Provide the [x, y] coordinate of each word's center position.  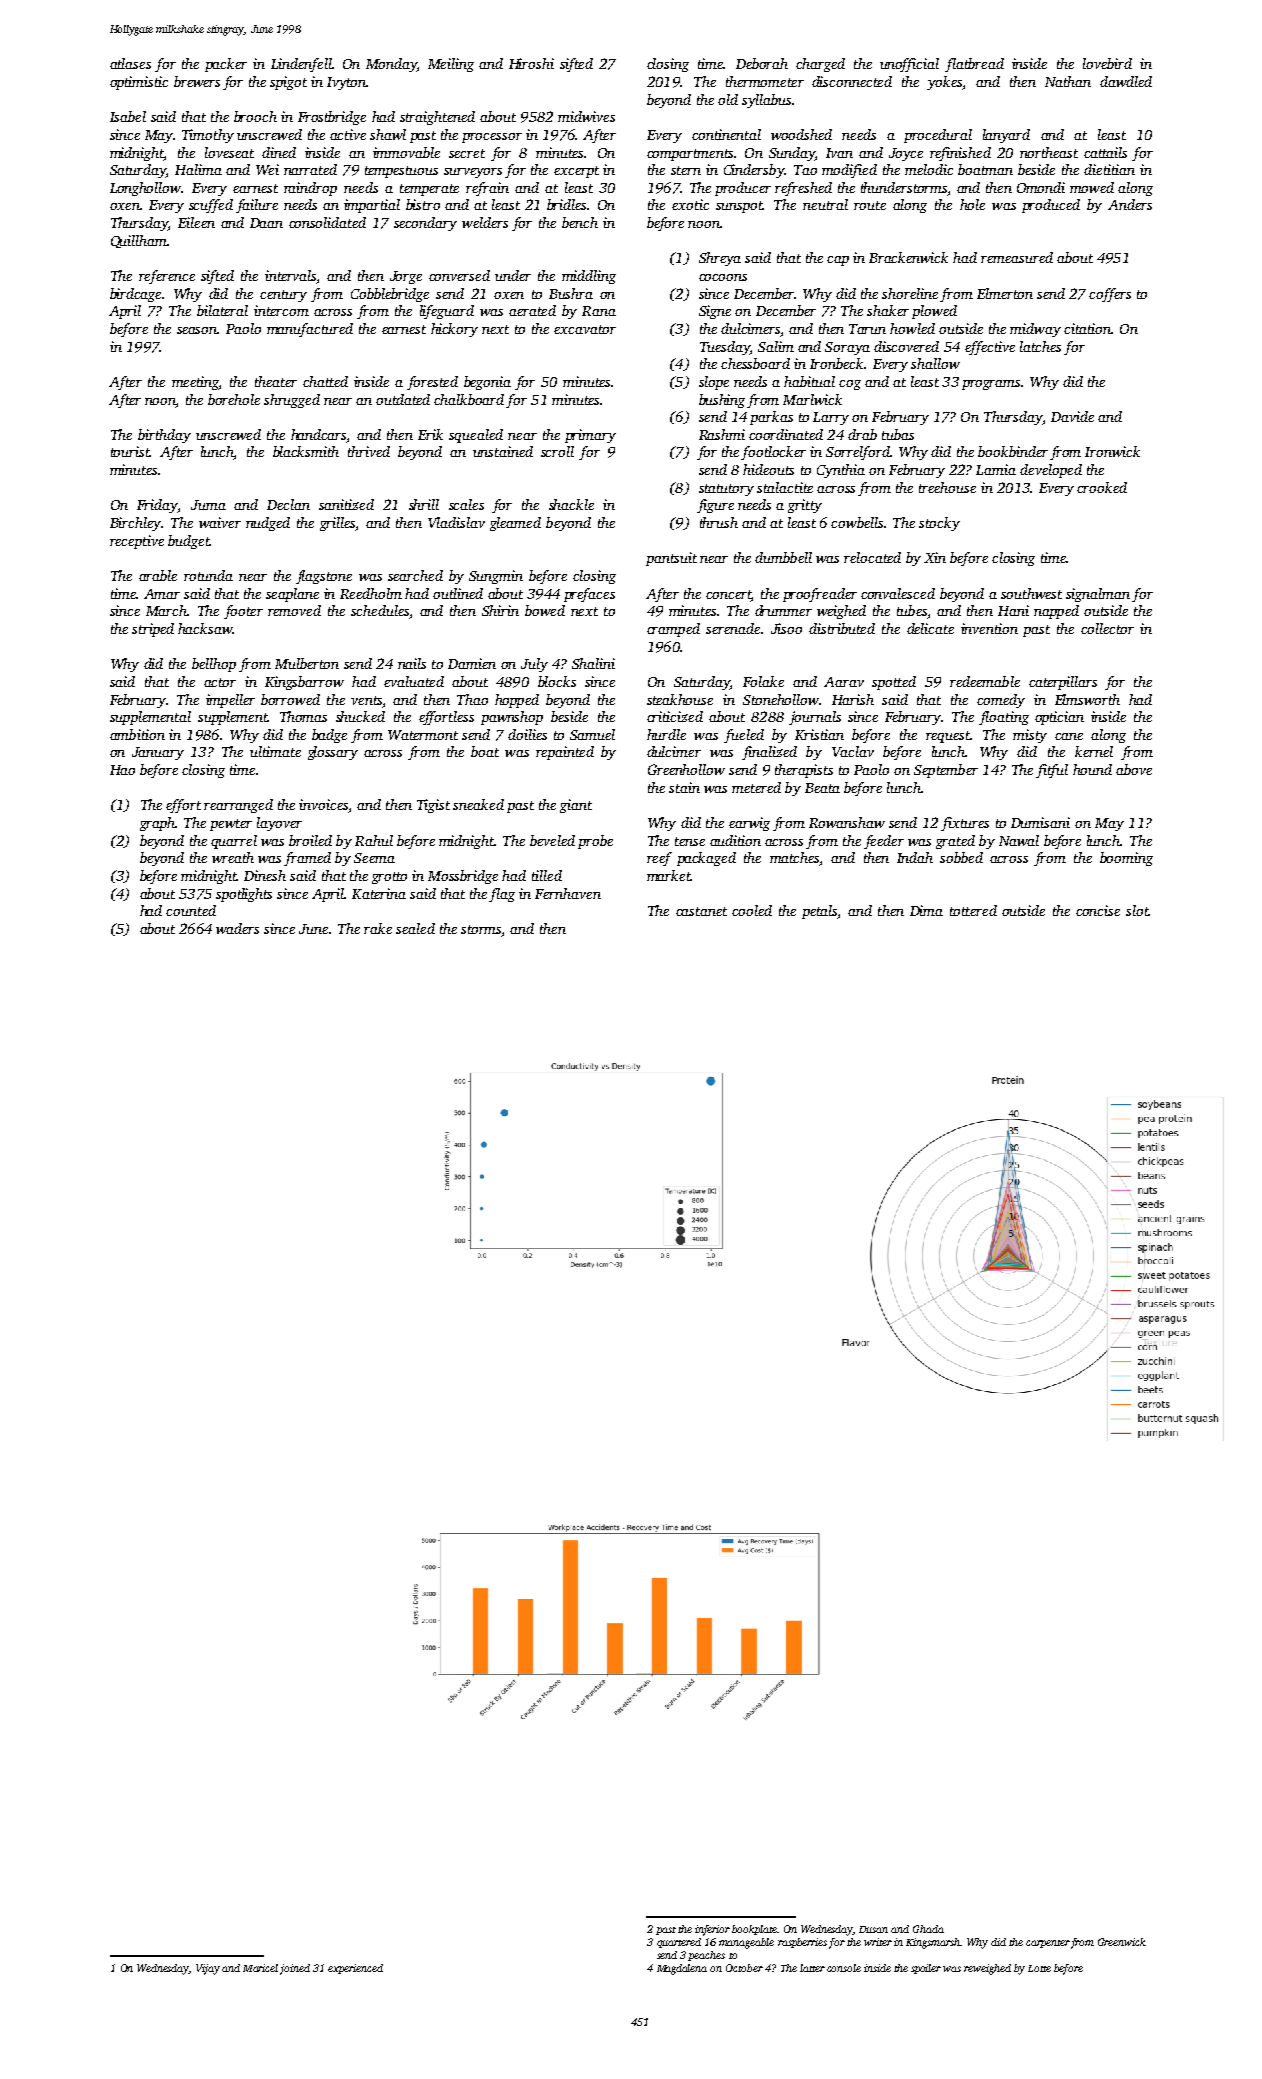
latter [812, 1968]
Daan [266, 223]
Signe [715, 312]
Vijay [208, 1969]
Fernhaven [568, 893]
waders [237, 928]
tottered [973, 910]
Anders [1130, 204]
